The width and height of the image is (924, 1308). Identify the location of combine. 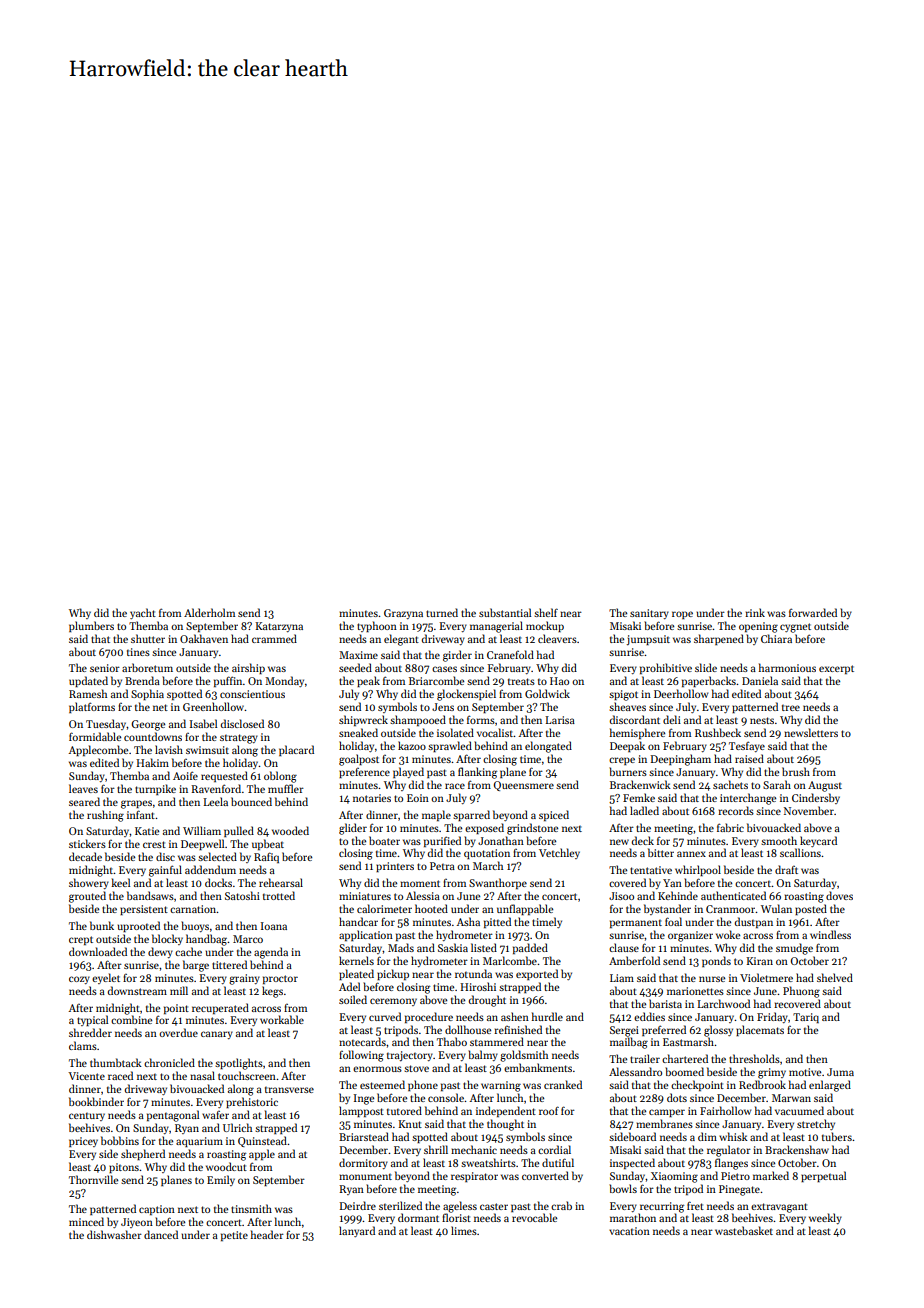
(131, 1019).
